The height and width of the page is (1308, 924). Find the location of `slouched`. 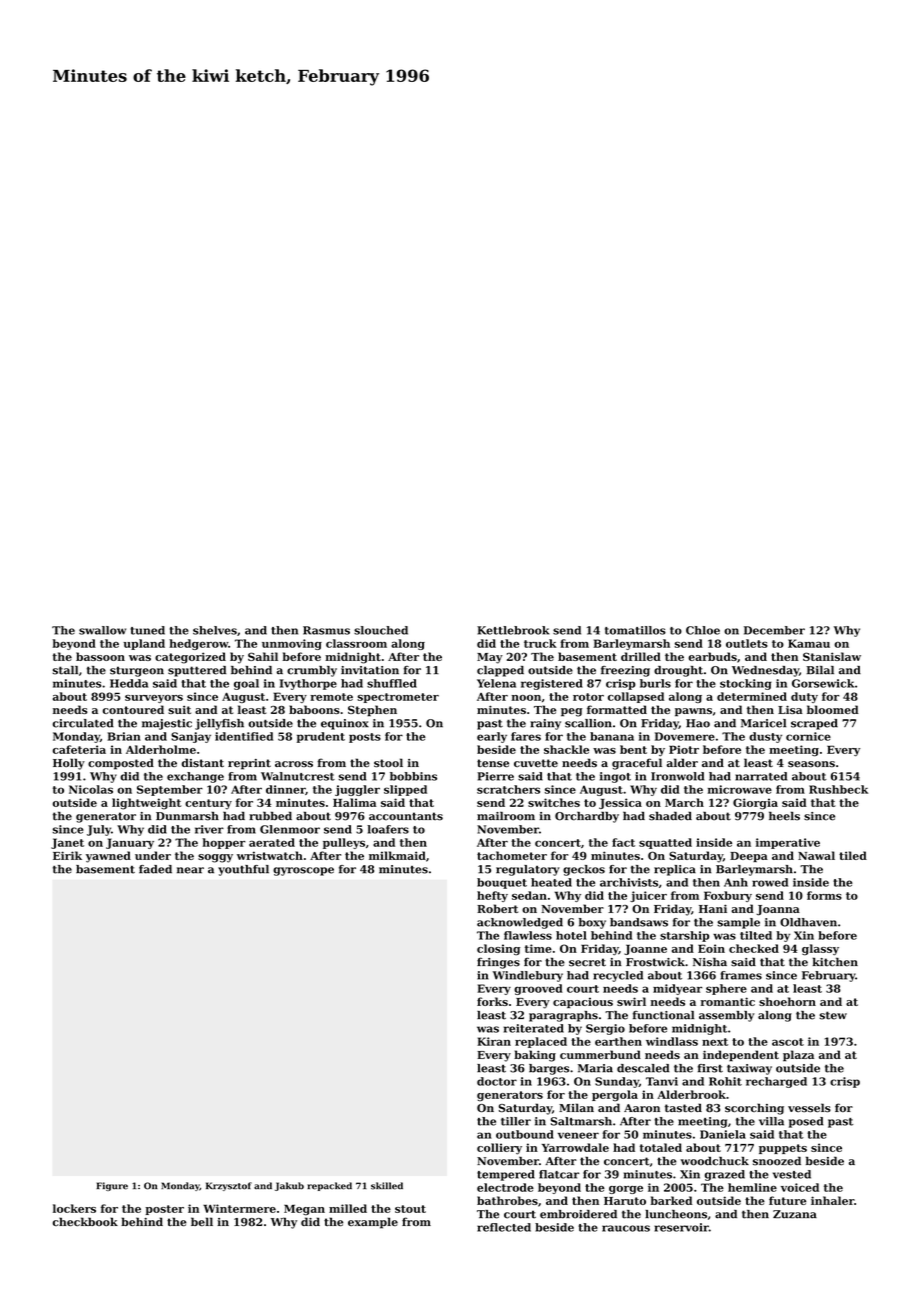

slouched is located at coordinates (381, 630).
